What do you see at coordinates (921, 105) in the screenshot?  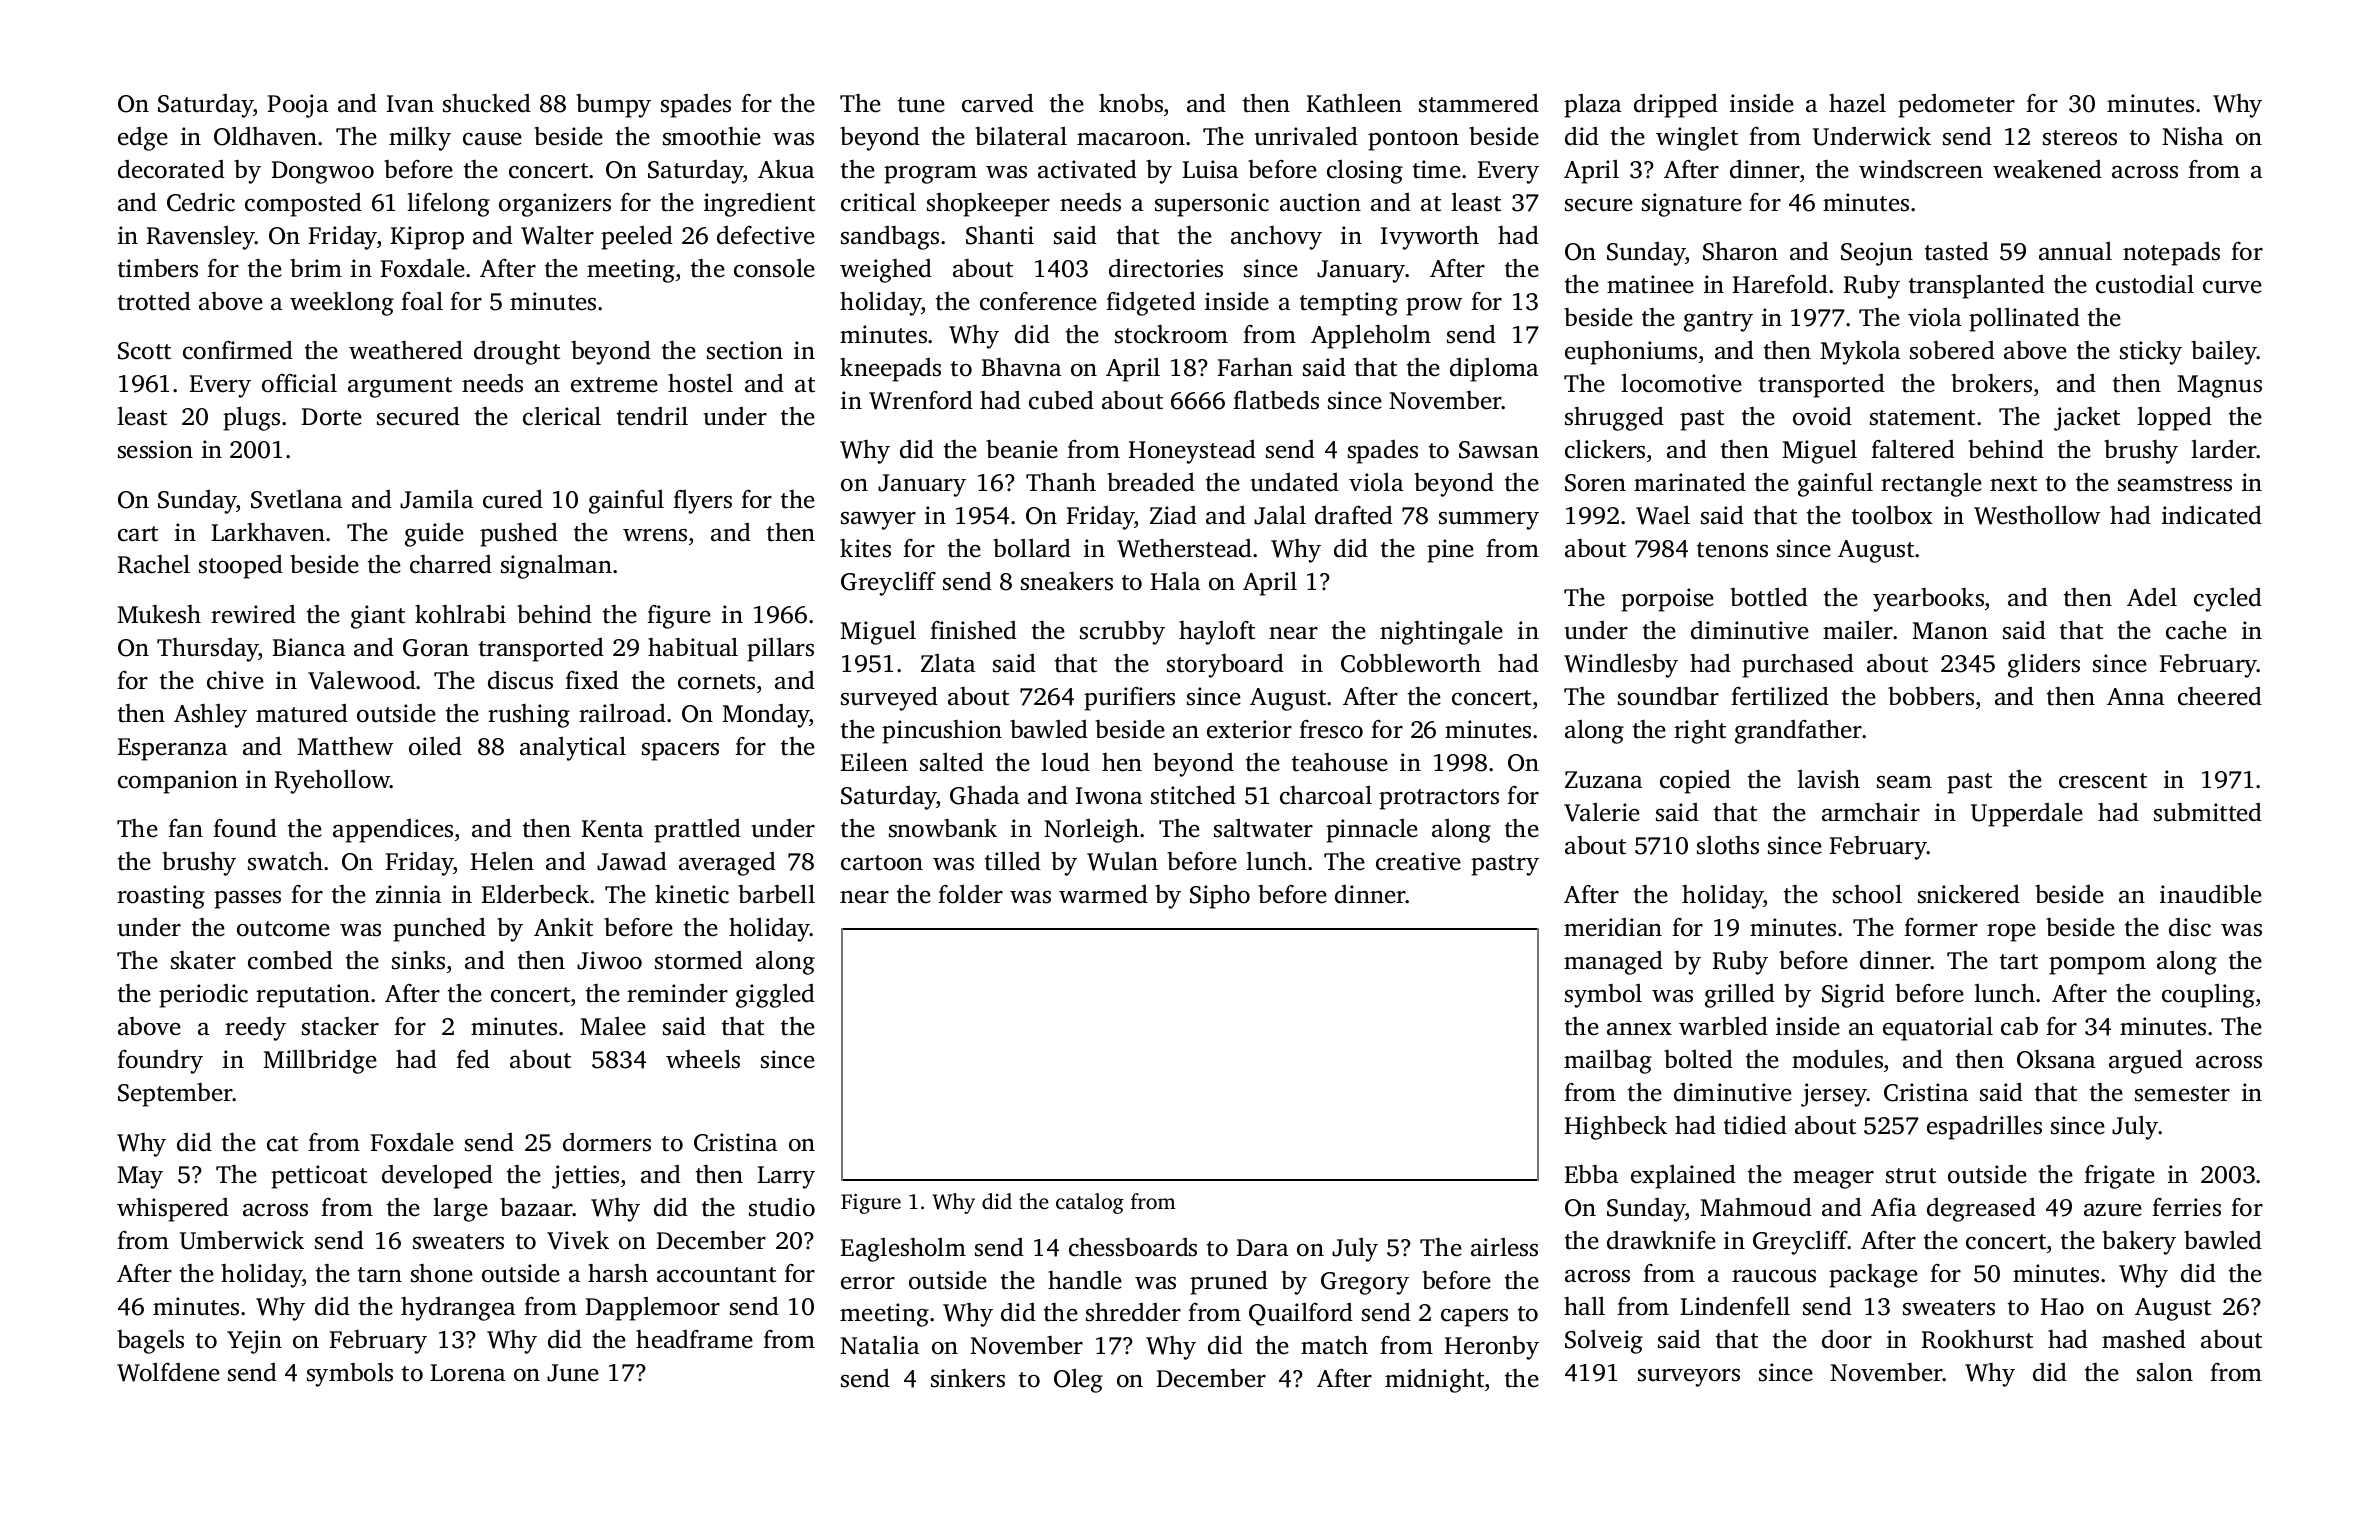 I see `tune` at bounding box center [921, 105].
